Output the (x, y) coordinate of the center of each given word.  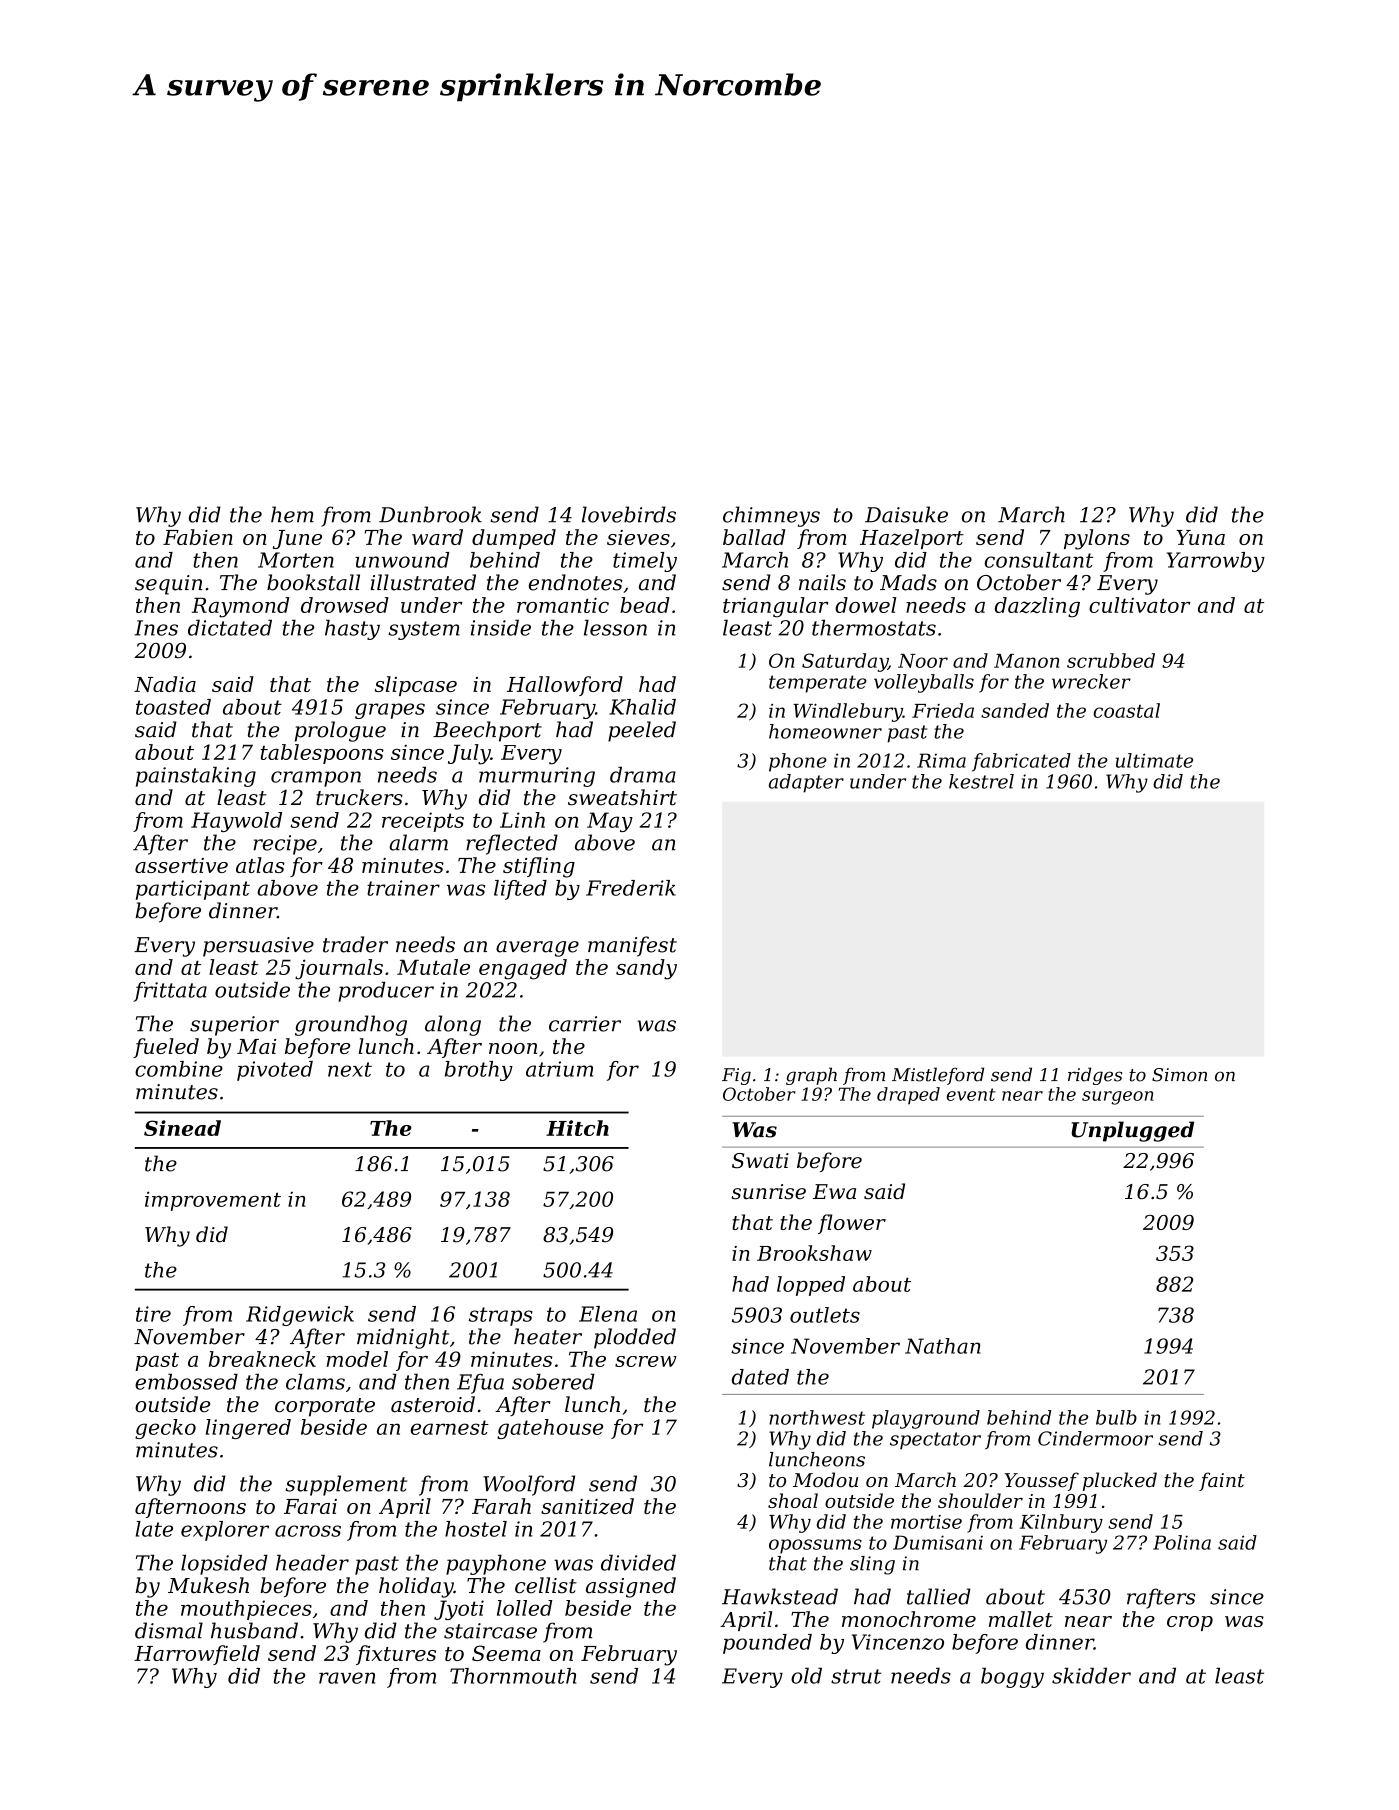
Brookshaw (814, 1253)
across (308, 1531)
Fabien (198, 537)
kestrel (981, 781)
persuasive (258, 947)
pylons (1097, 539)
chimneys (771, 516)
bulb (1116, 1417)
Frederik (631, 888)
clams (315, 1381)
